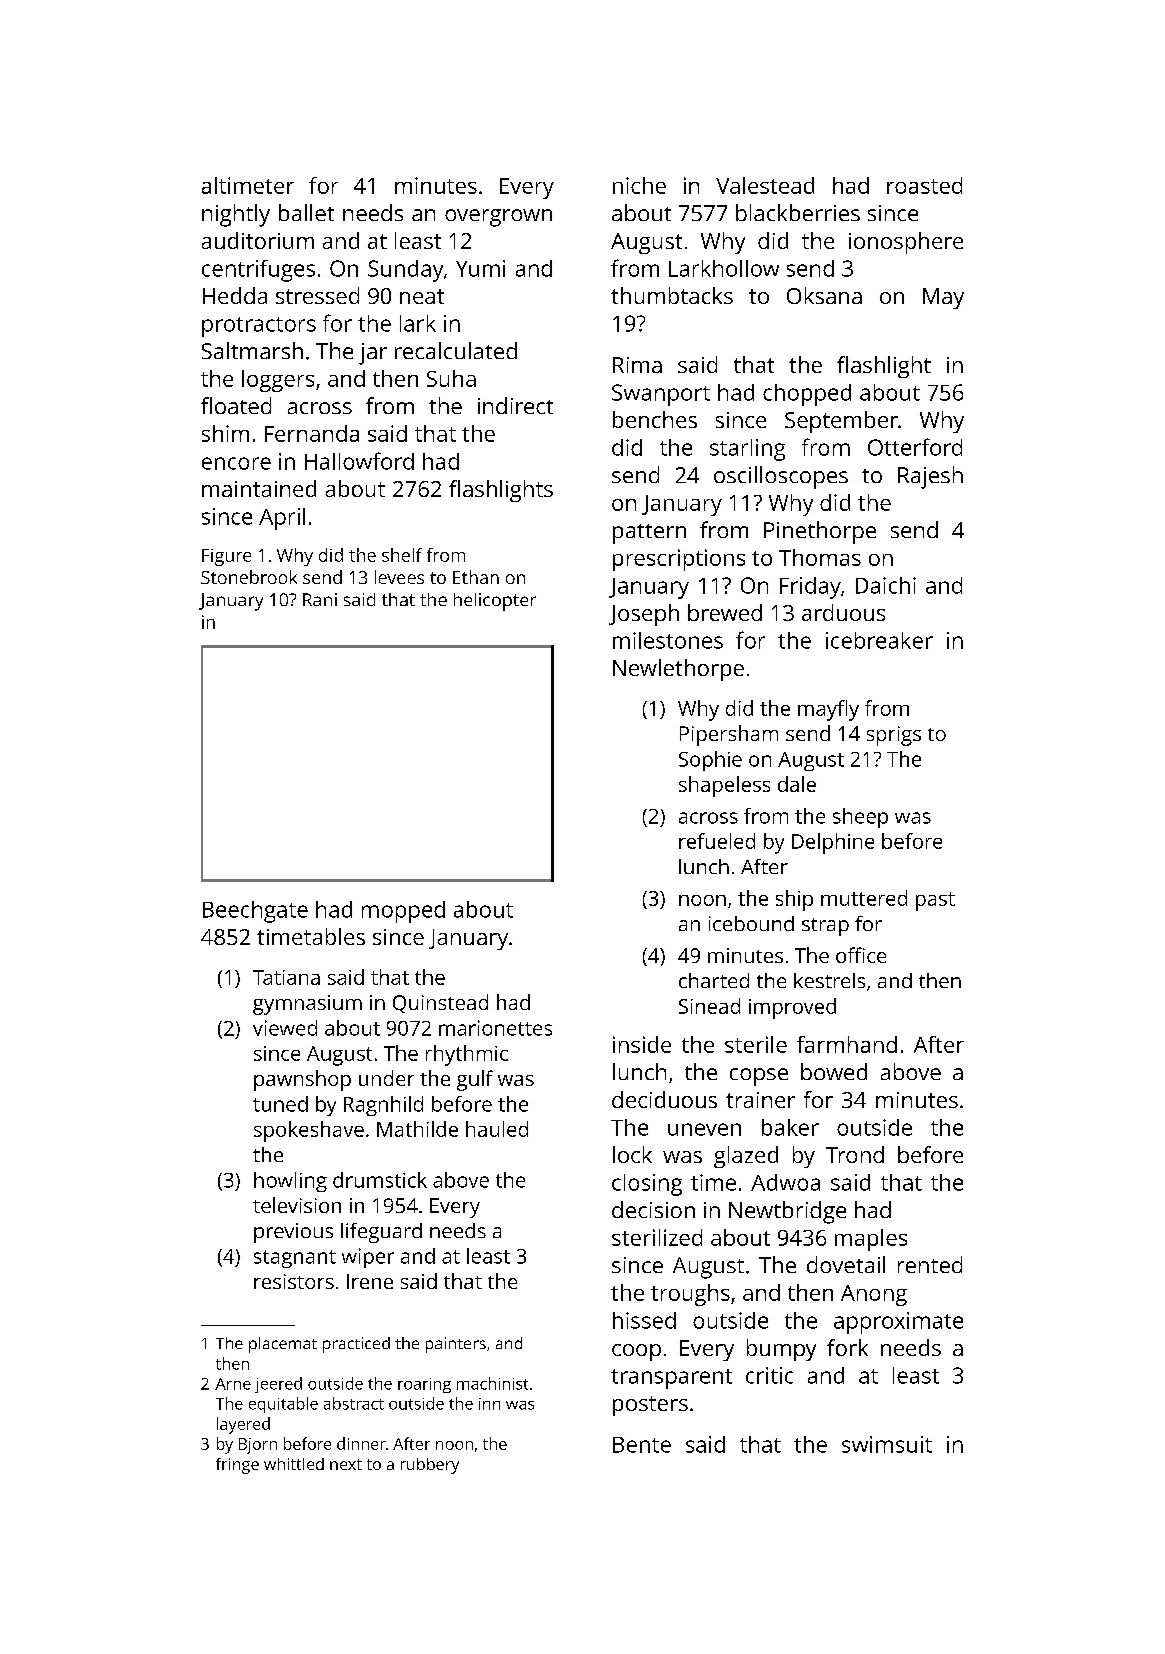 The height and width of the screenshot is (1654, 1165). What do you see at coordinates (359, 461) in the screenshot?
I see `Hallowford` at bounding box center [359, 461].
